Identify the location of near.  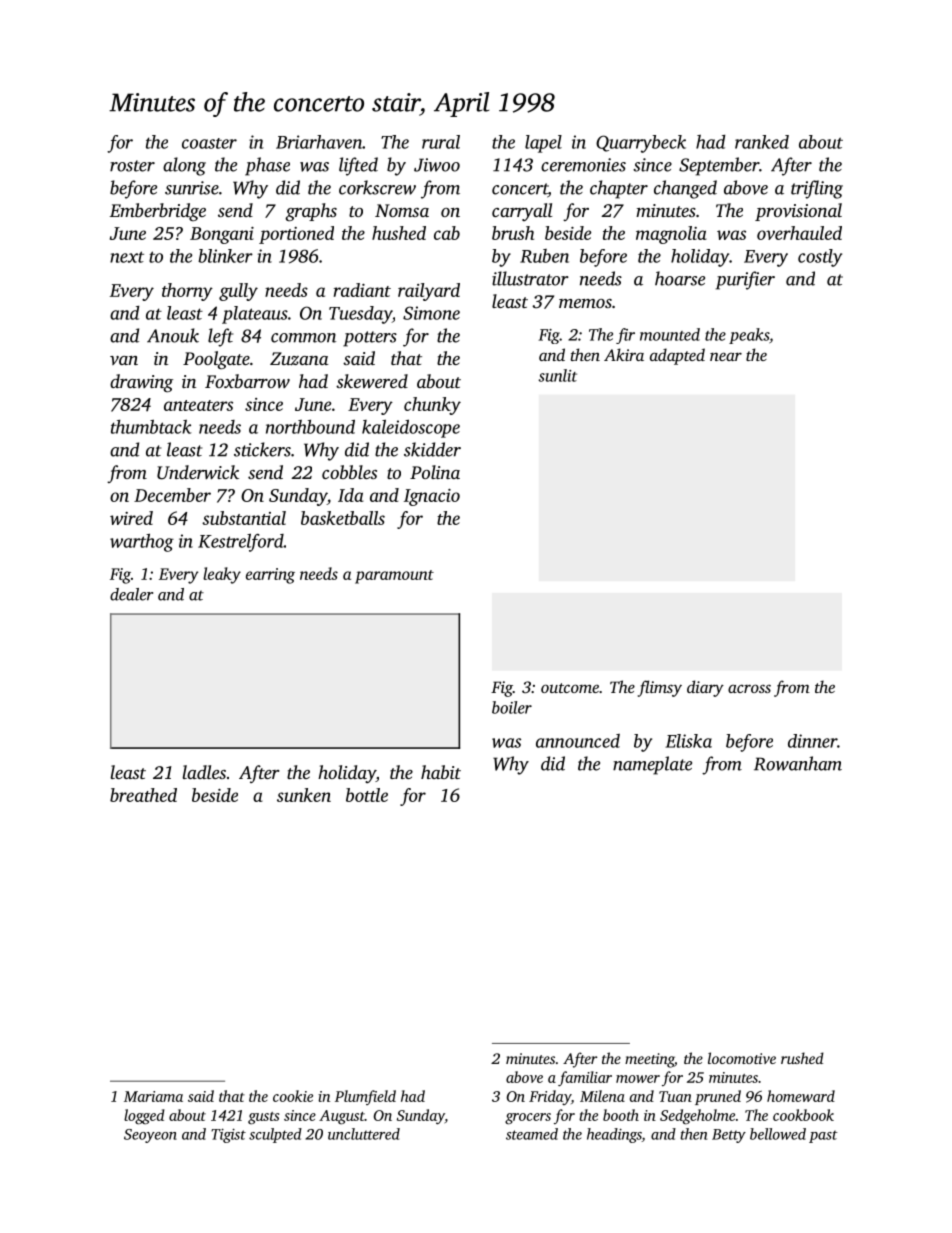
(726, 356).
